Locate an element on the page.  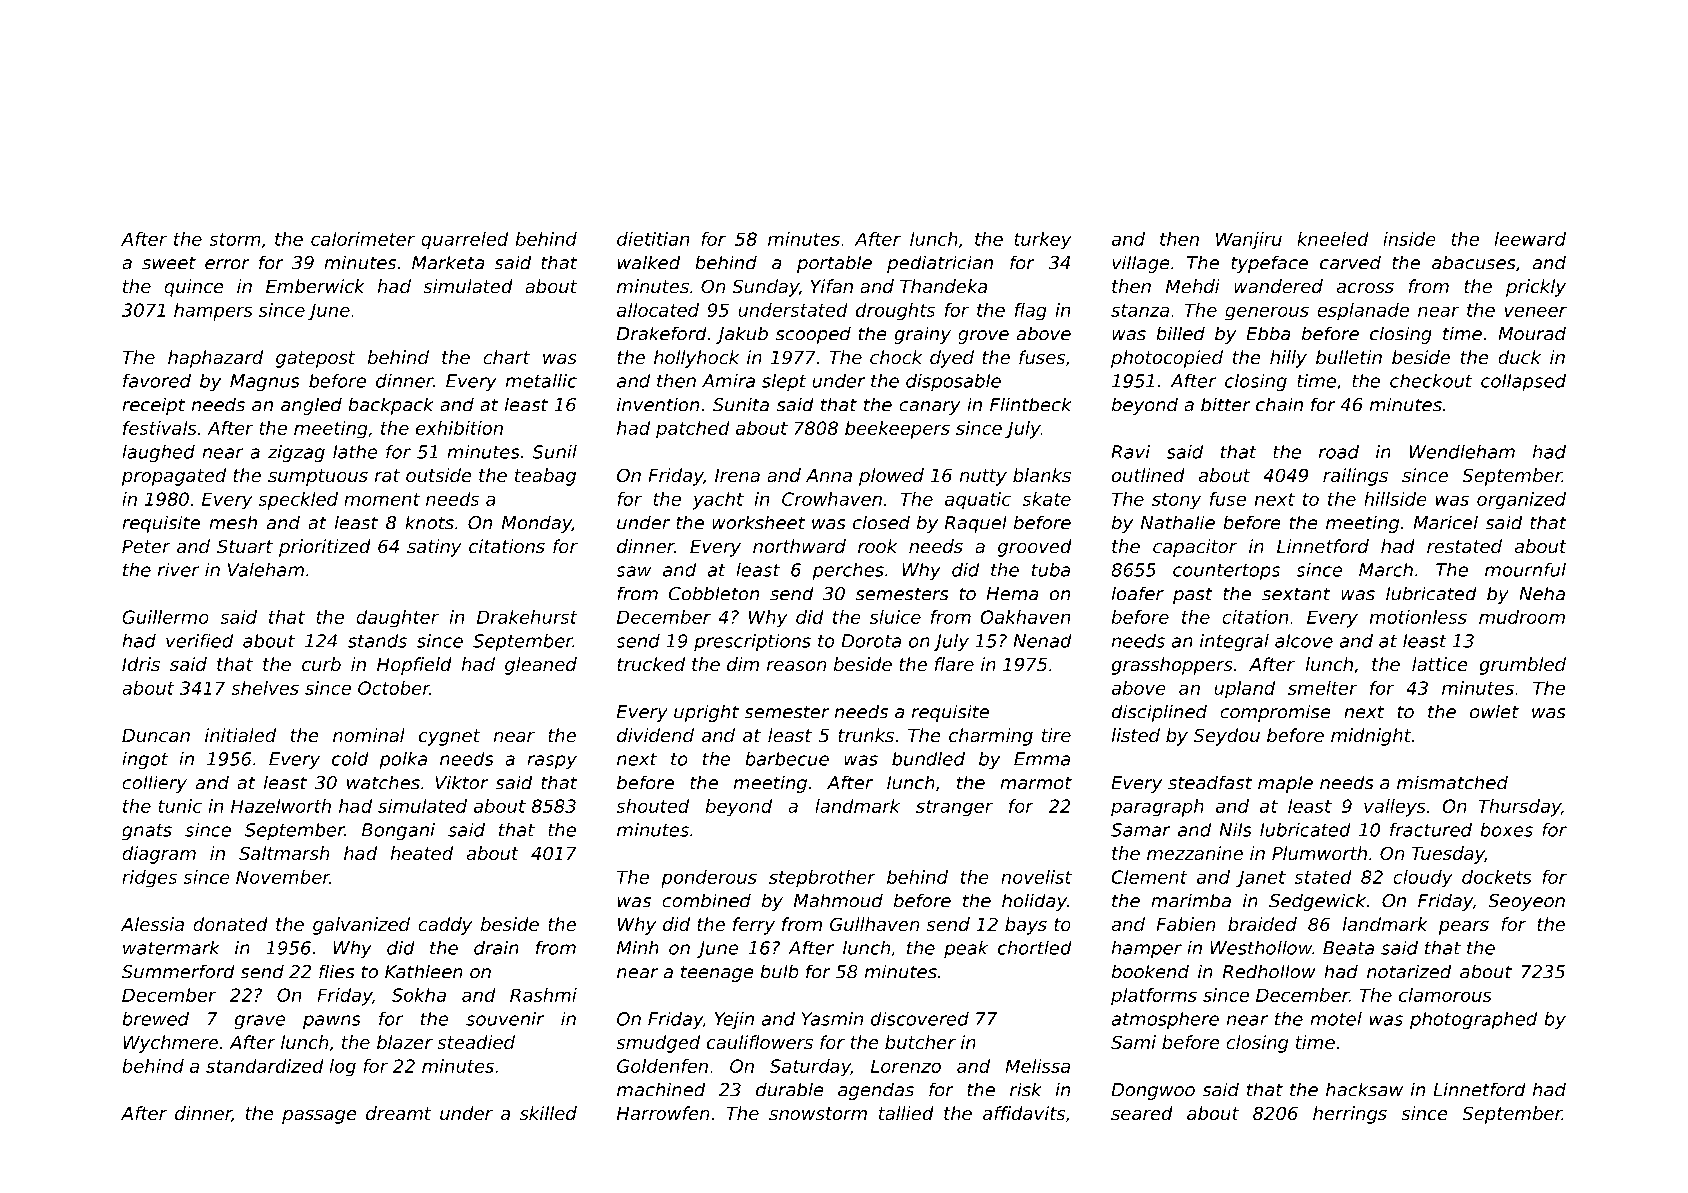
flare is located at coordinates (954, 664).
